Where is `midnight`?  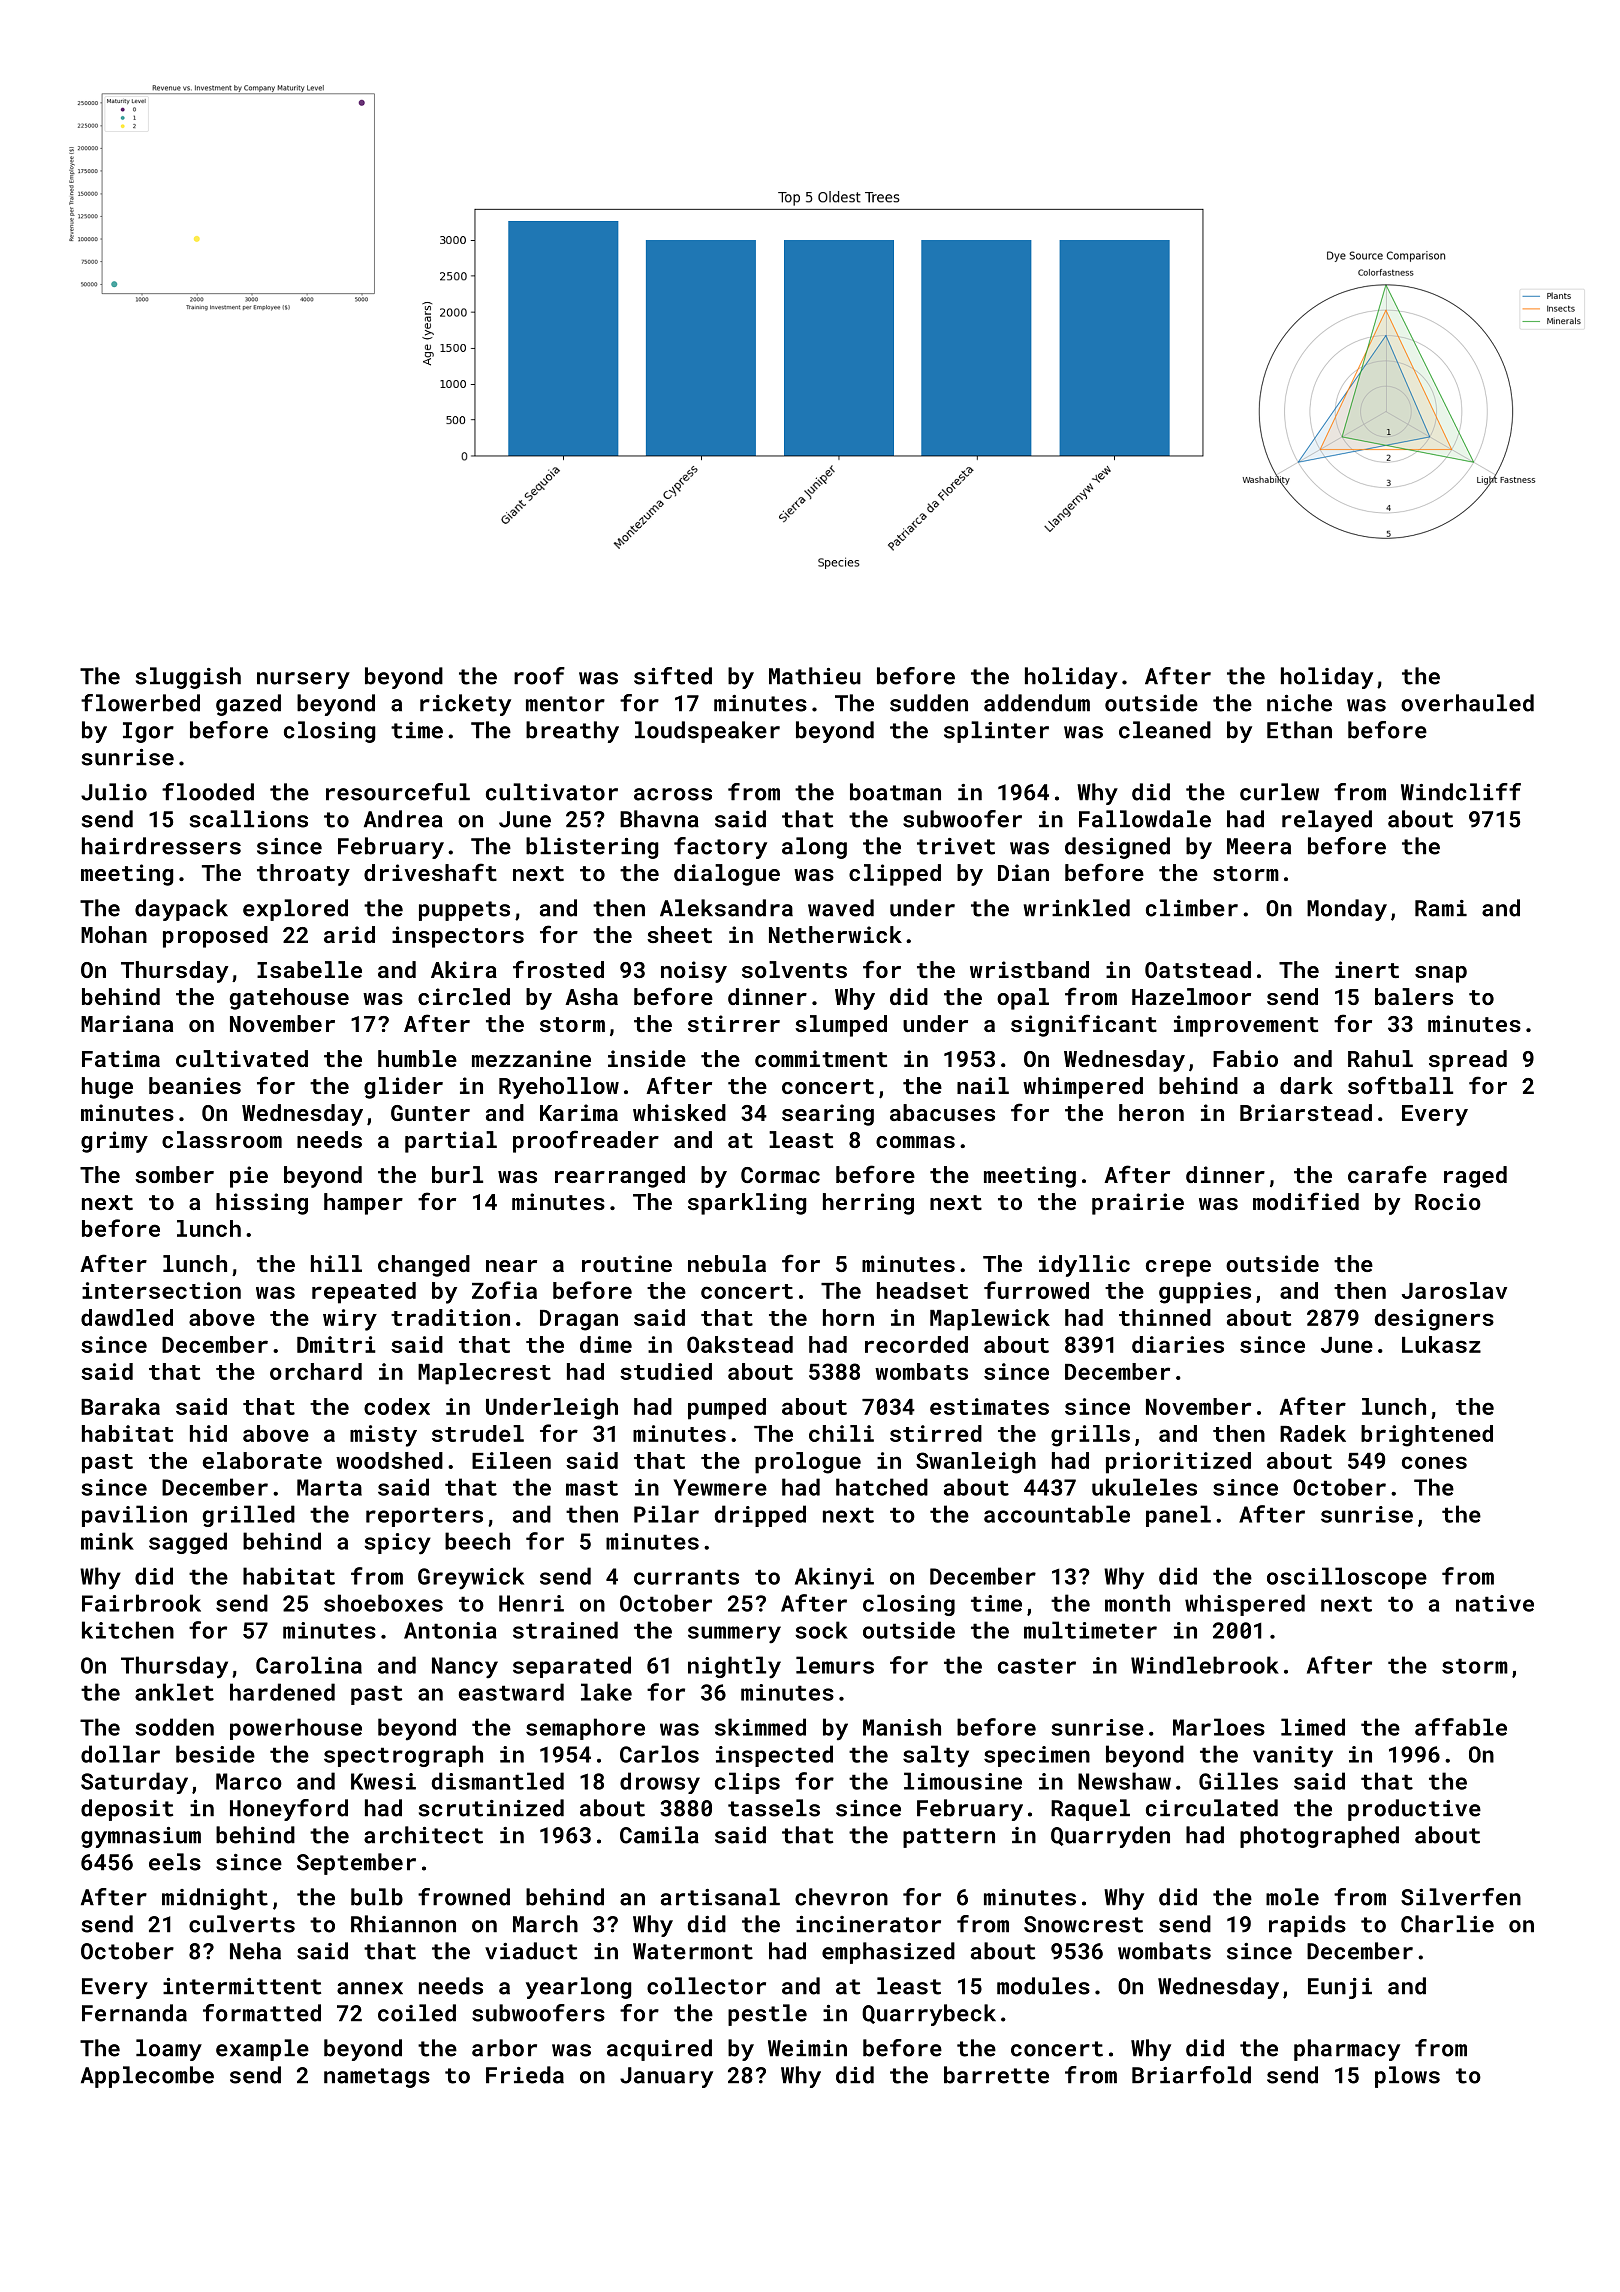 midnight is located at coordinates (215, 1899).
